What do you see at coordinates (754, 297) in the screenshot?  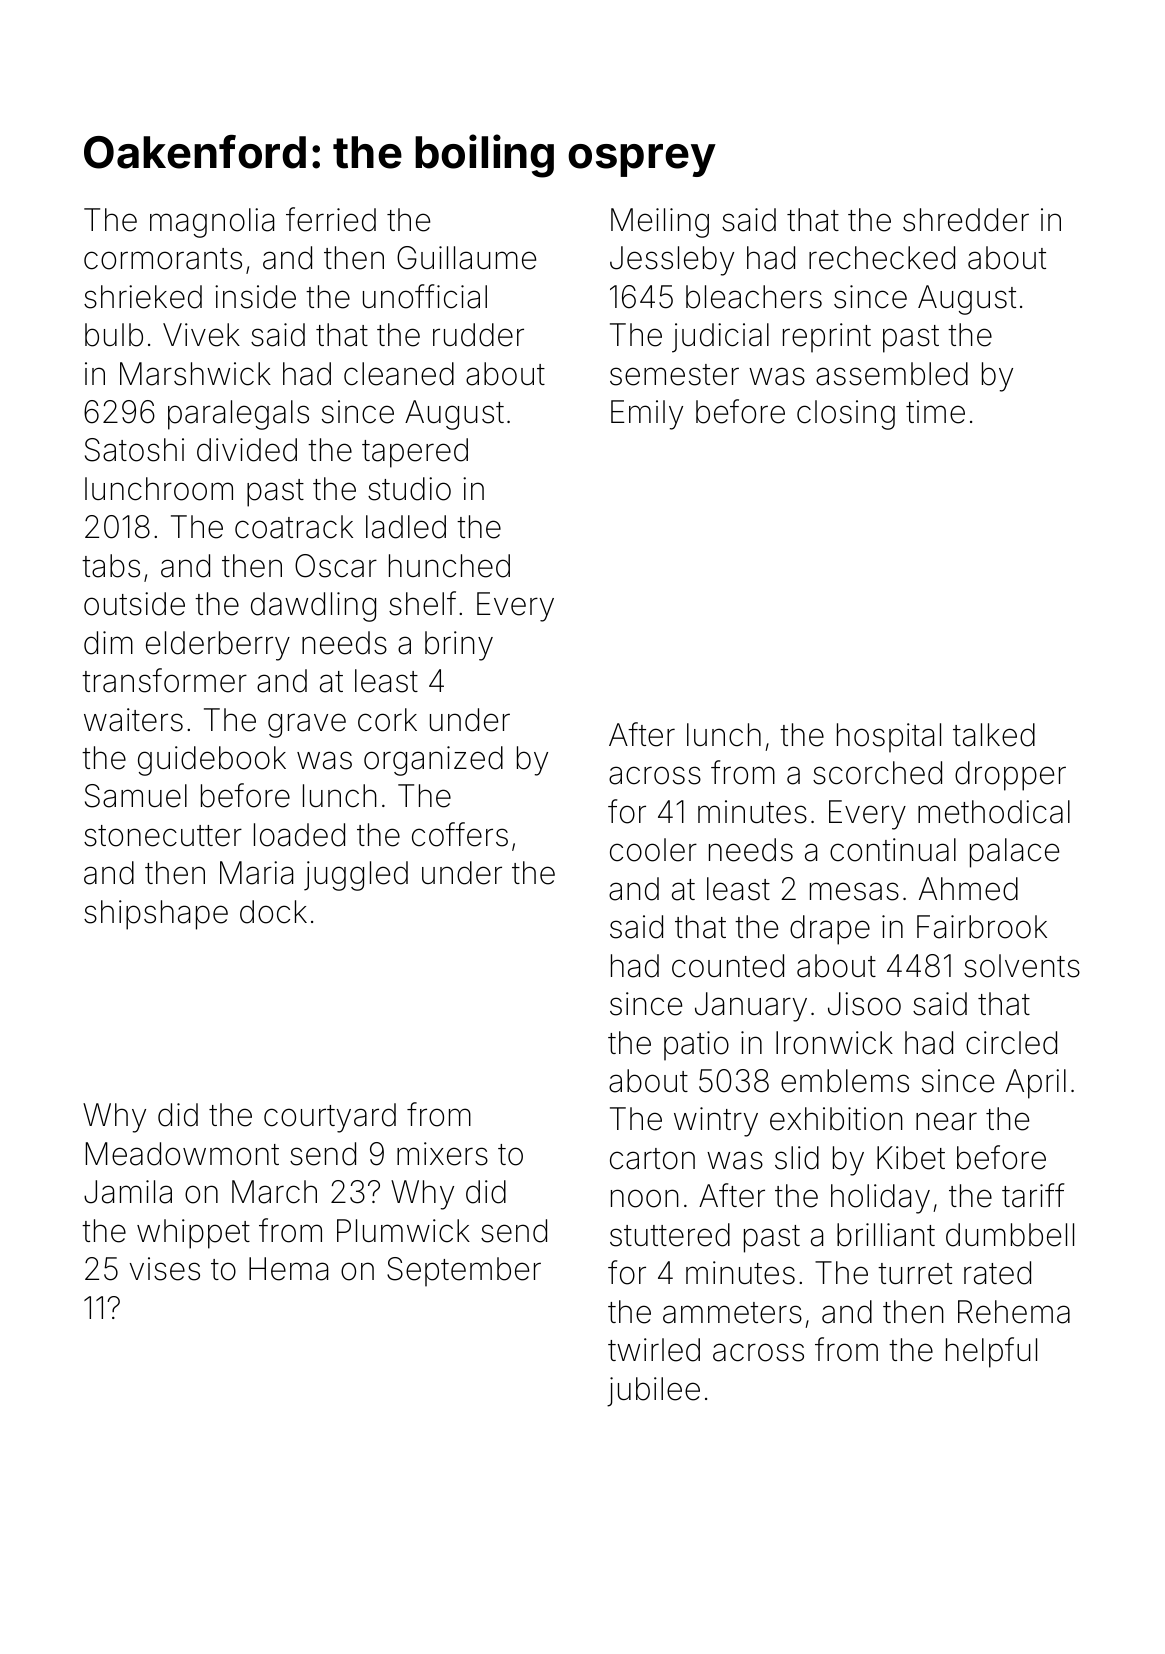 I see `bleachers` at bounding box center [754, 297].
